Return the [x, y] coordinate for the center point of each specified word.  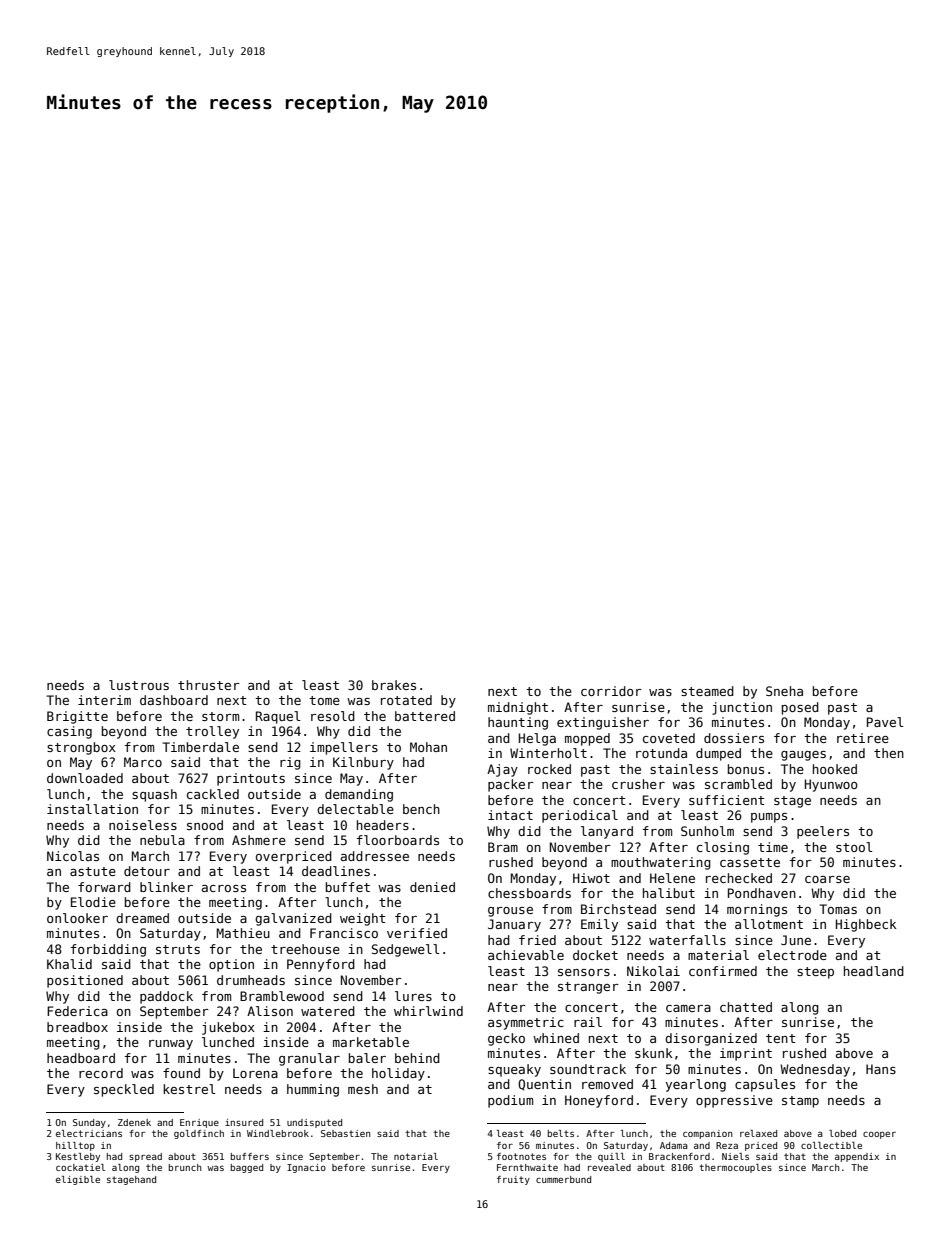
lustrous [139, 685]
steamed [707, 691]
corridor [611, 691]
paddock [166, 997]
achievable [526, 955]
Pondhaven [762, 893]
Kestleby [78, 1157]
